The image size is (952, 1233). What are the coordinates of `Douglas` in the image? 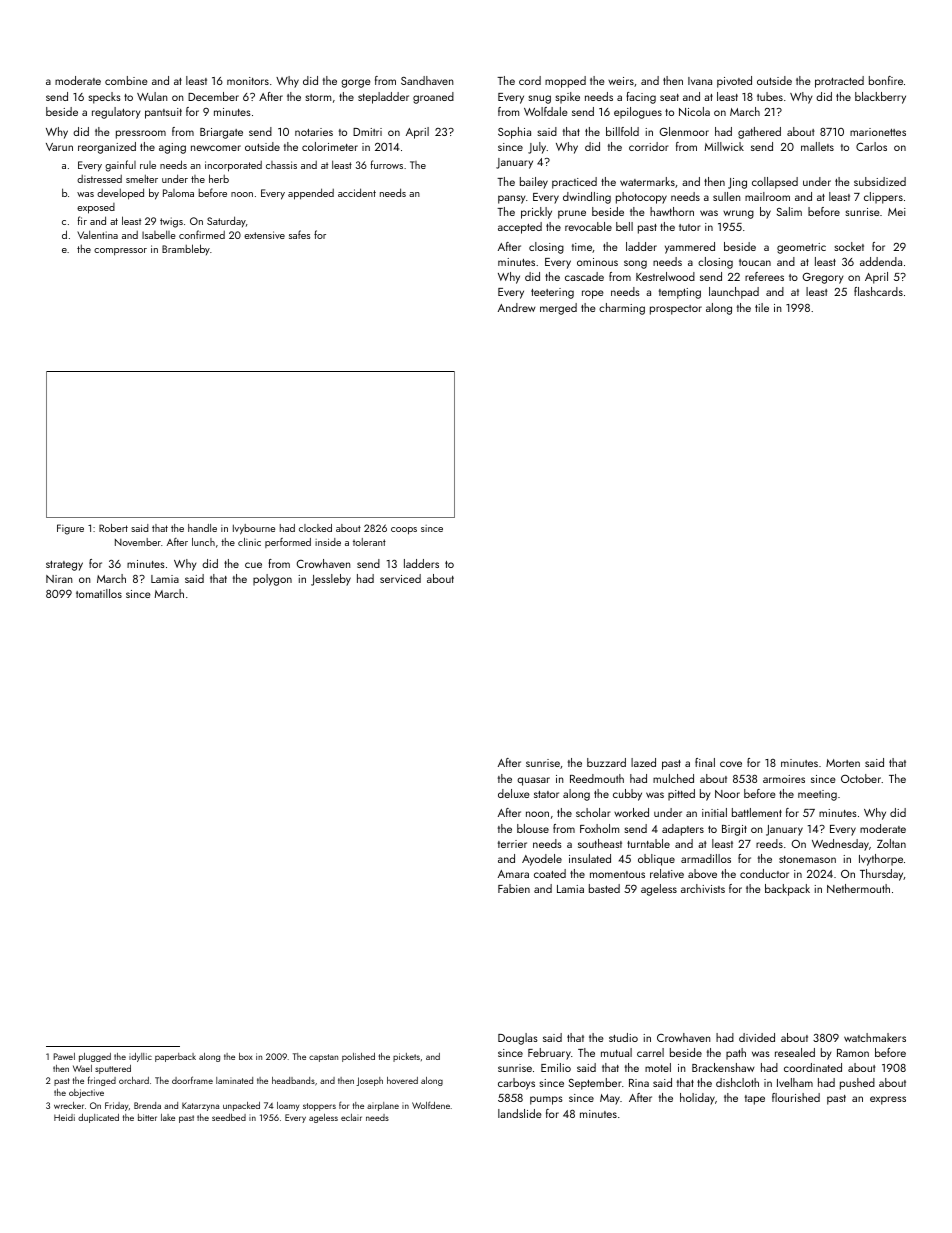 It's located at (518, 1039).
